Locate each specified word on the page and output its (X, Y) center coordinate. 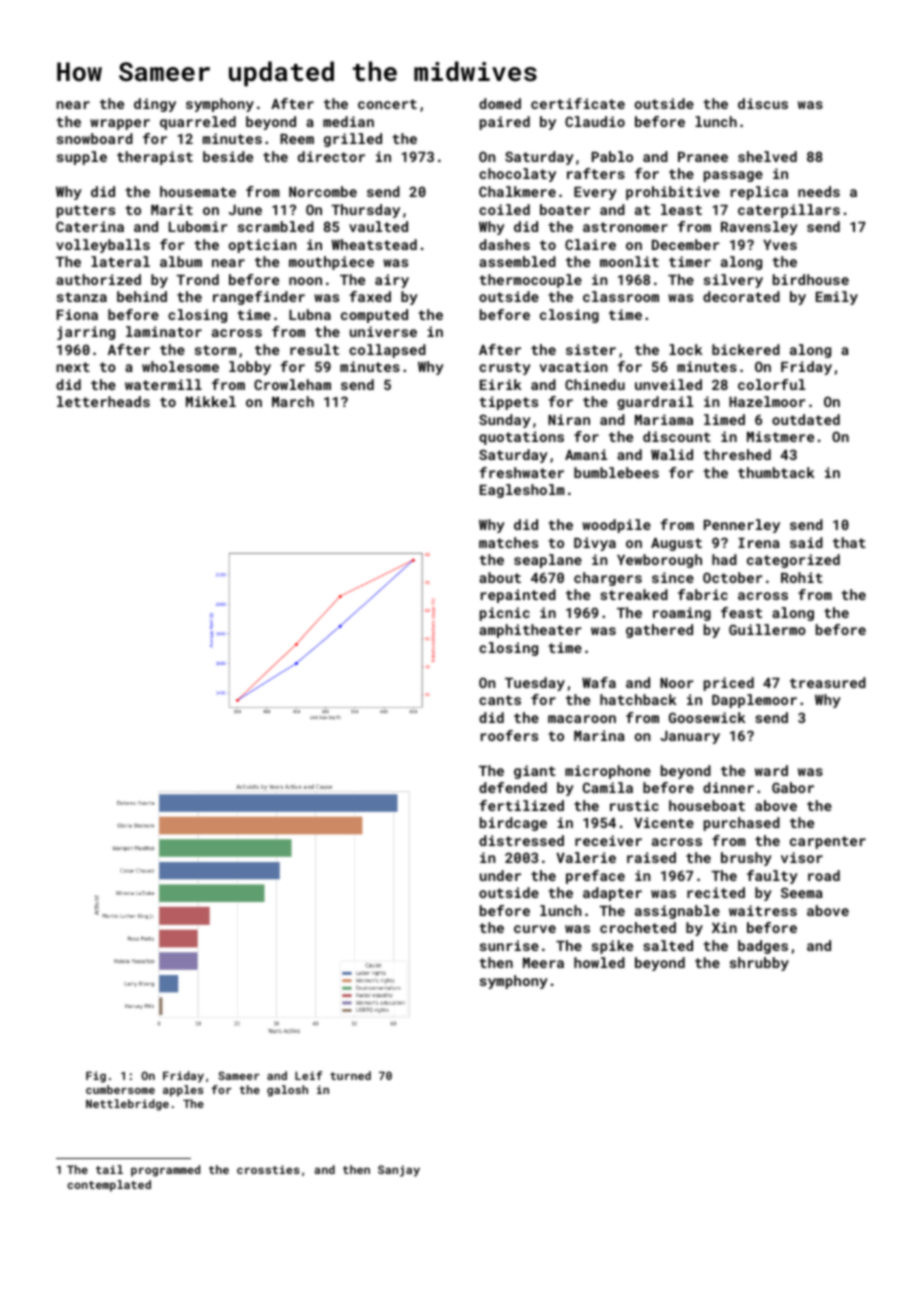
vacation (573, 366)
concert (387, 104)
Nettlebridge (127, 1105)
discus (763, 103)
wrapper (120, 124)
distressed (521, 840)
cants (500, 700)
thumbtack (776, 472)
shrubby (759, 964)
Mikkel (211, 401)
